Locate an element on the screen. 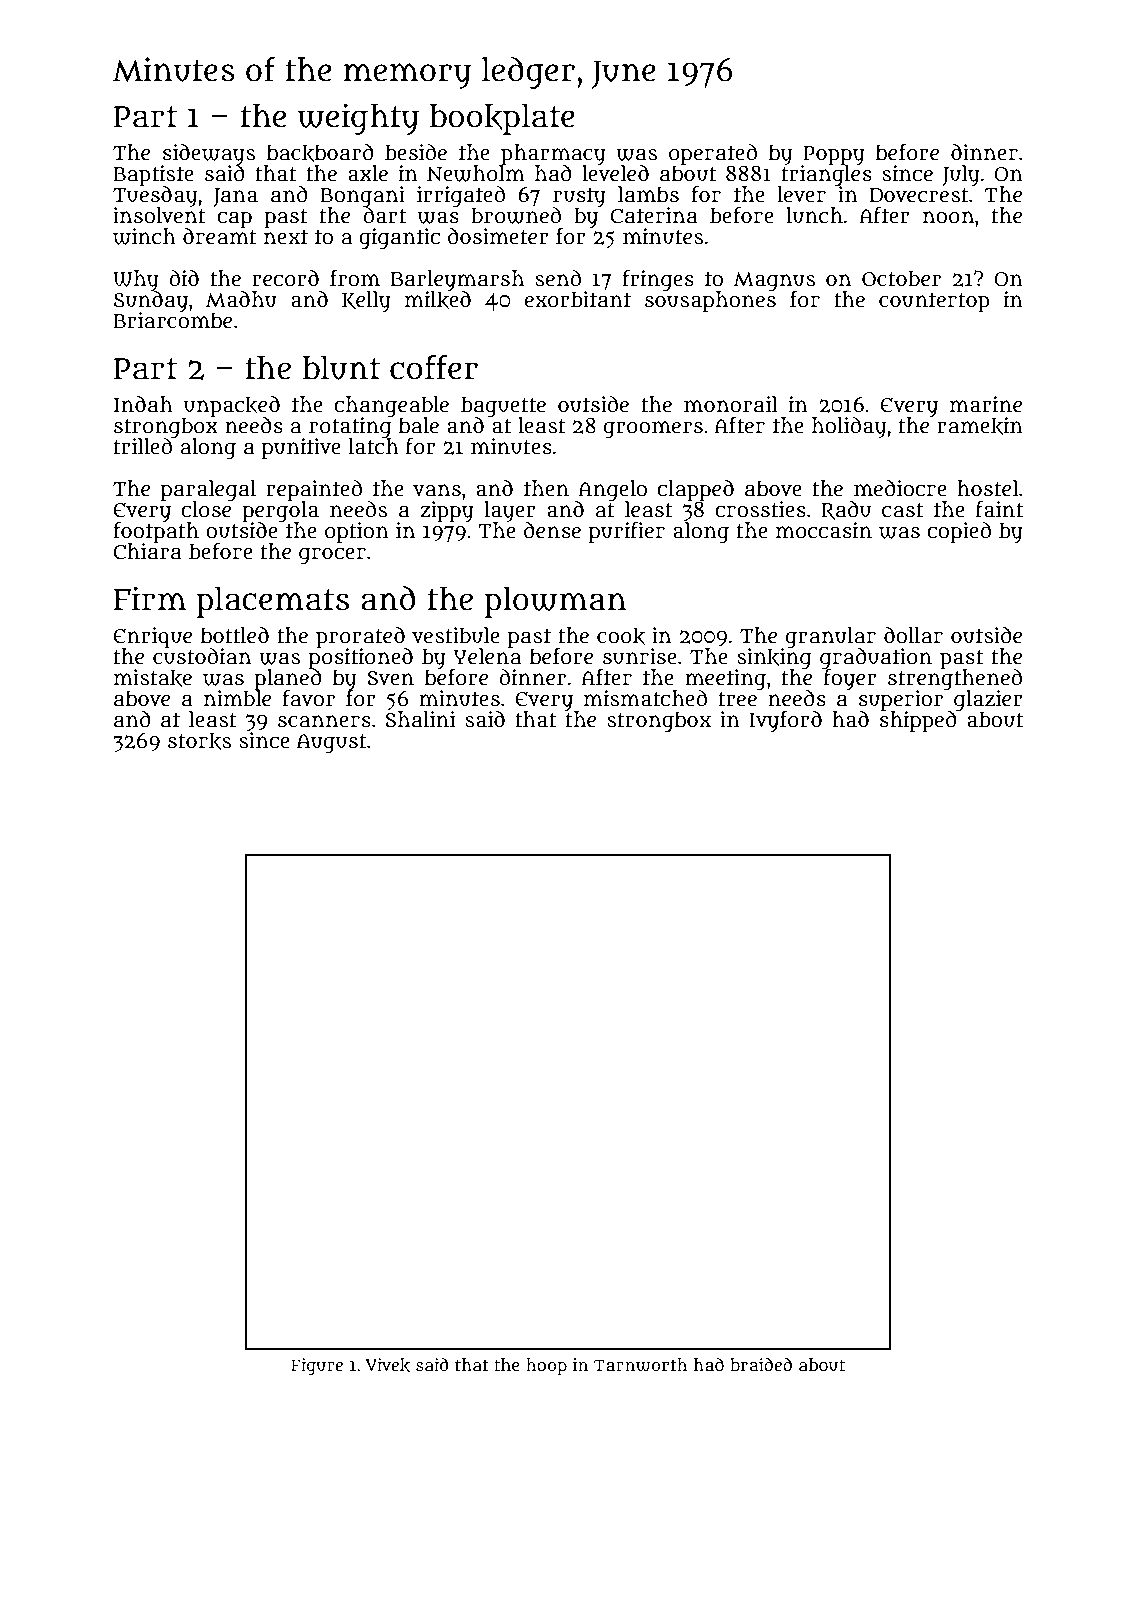  Ivyford is located at coordinates (785, 721).
